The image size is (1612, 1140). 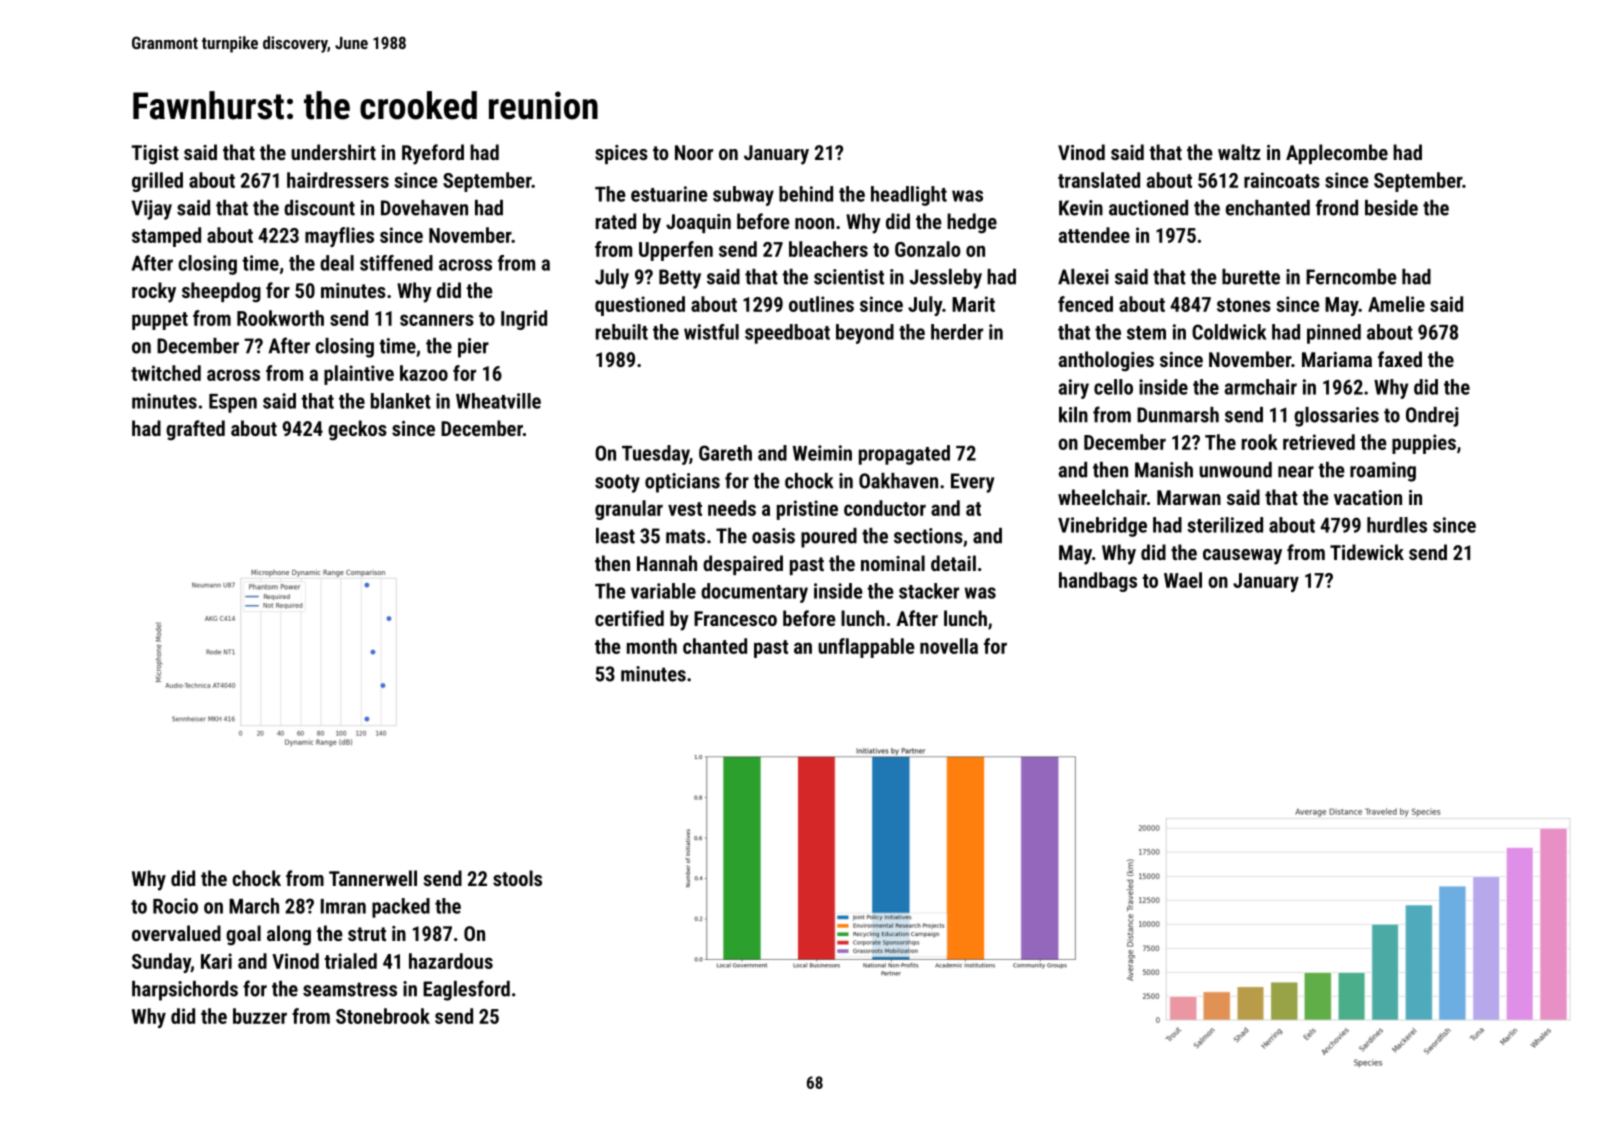 What do you see at coordinates (1099, 180) in the screenshot?
I see `translated` at bounding box center [1099, 180].
